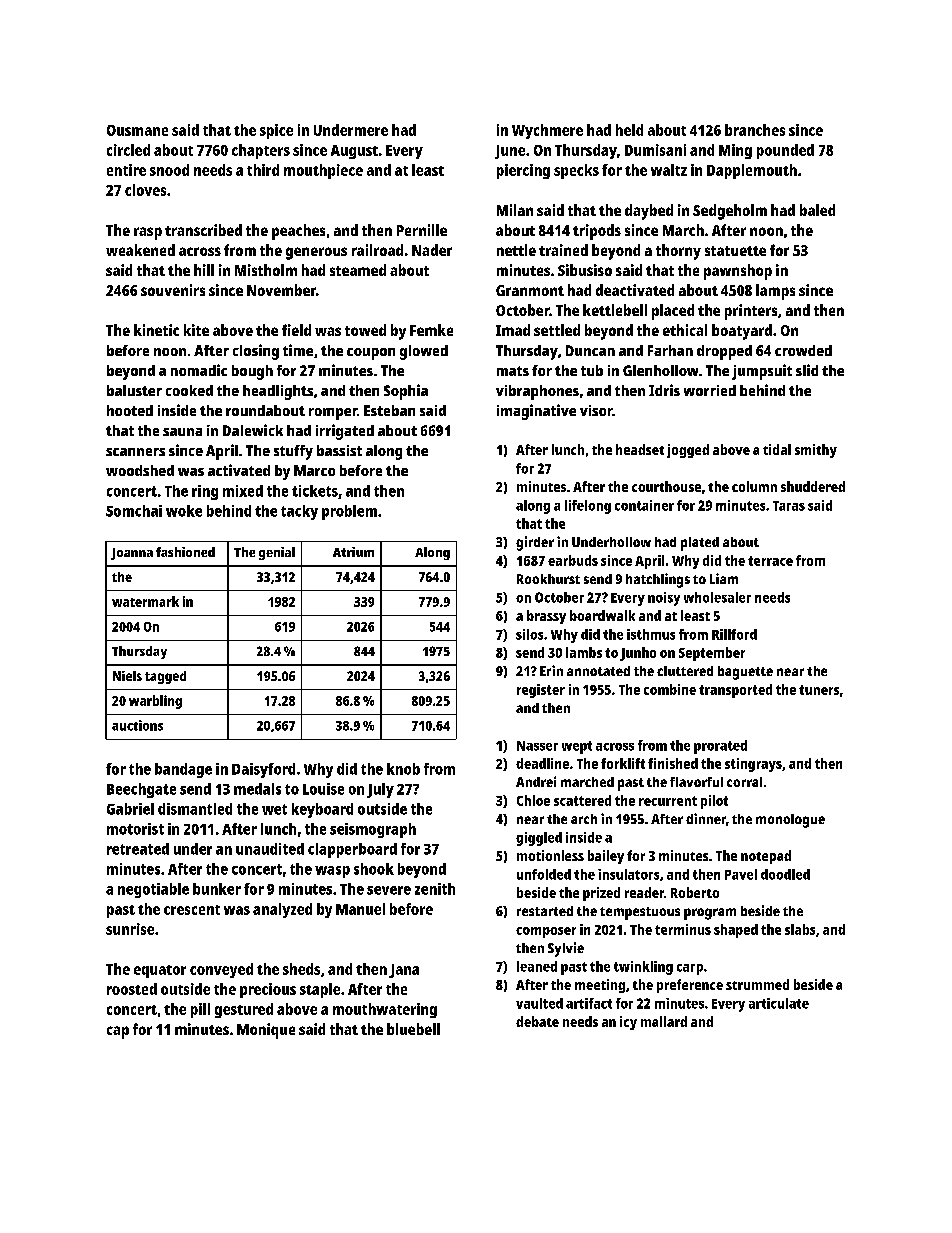 This screenshot has width=952, height=1233. I want to click on zenith, so click(435, 889).
